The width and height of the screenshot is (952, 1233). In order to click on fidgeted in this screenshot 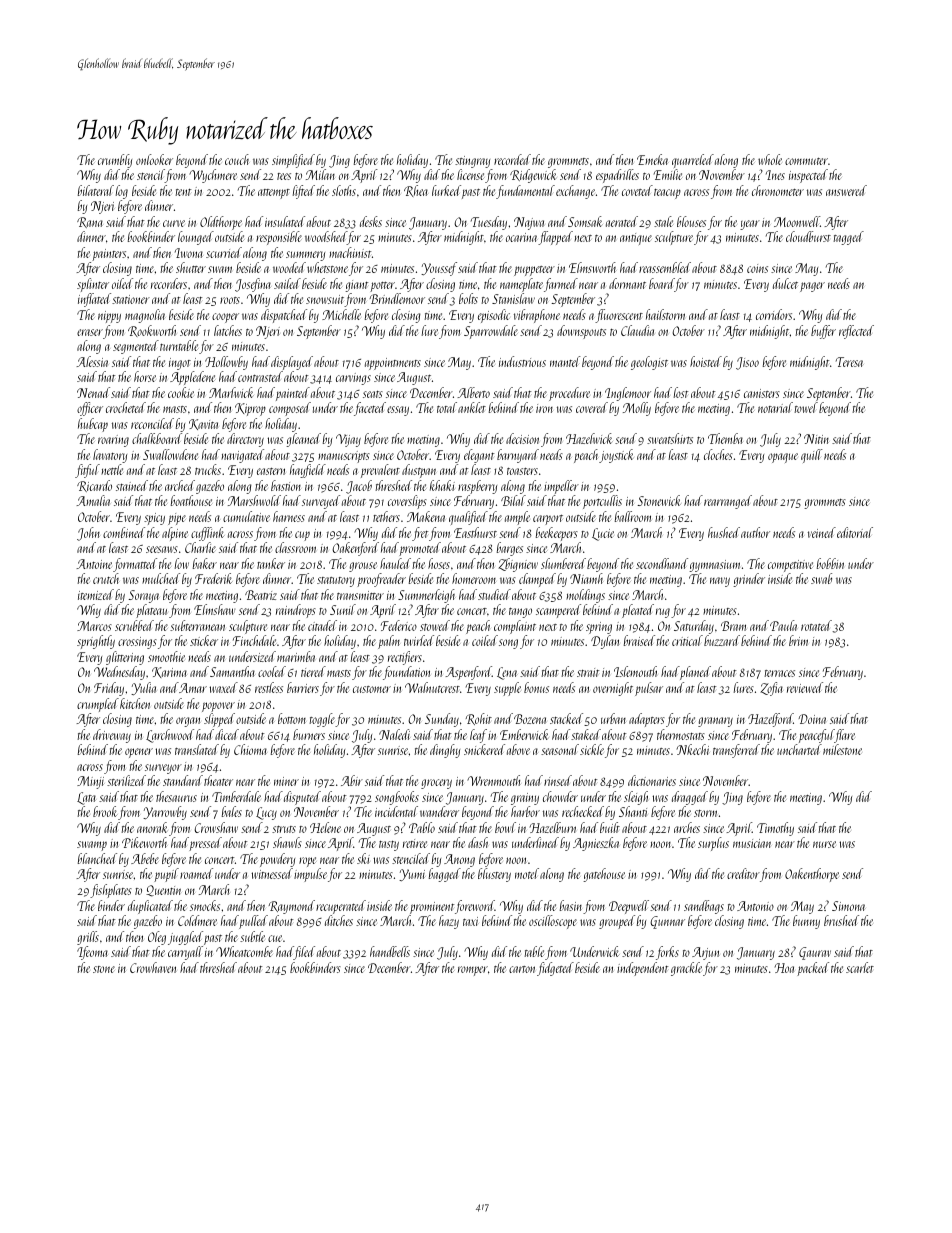, I will do `click(555, 969)`.
